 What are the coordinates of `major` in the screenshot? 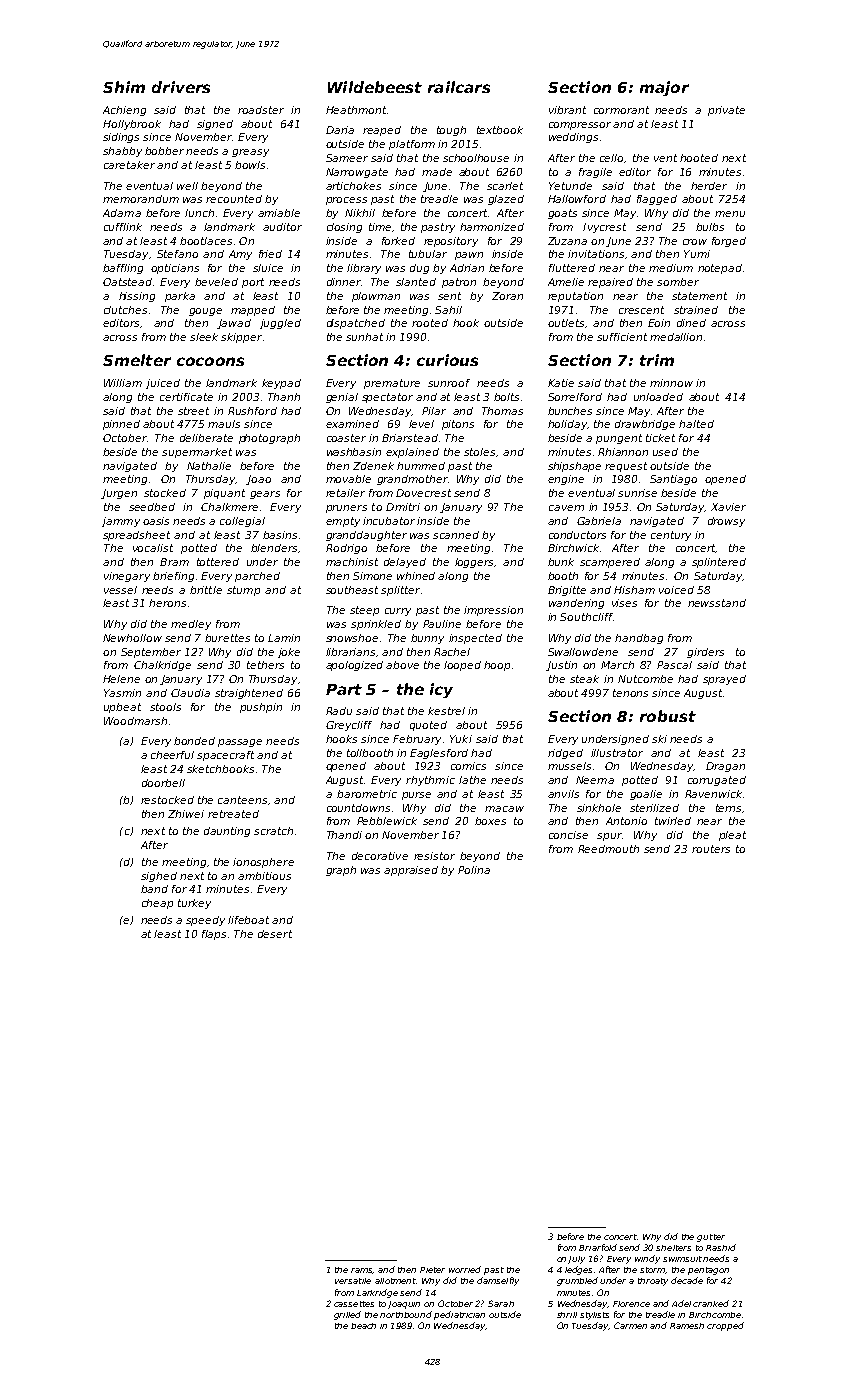 It's located at (664, 88).
